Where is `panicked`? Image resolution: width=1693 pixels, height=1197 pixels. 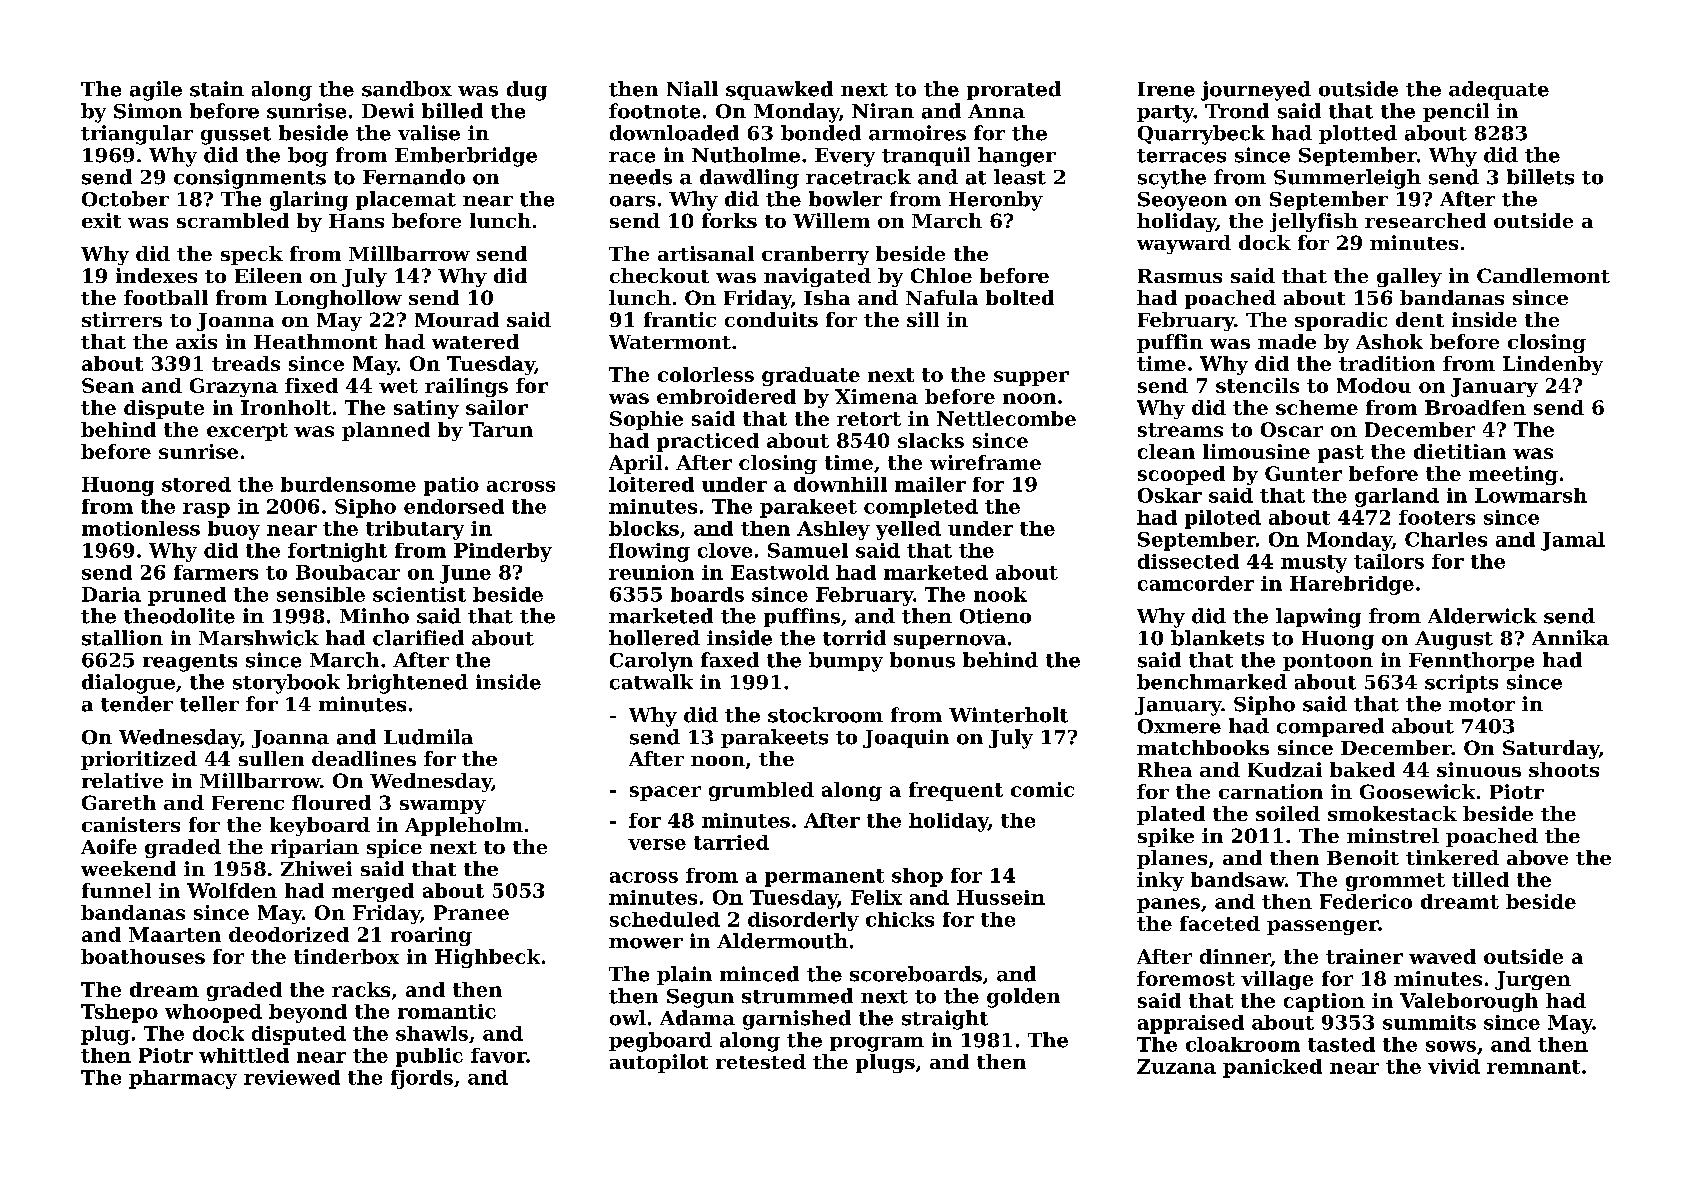 panicked is located at coordinates (1272, 1068).
